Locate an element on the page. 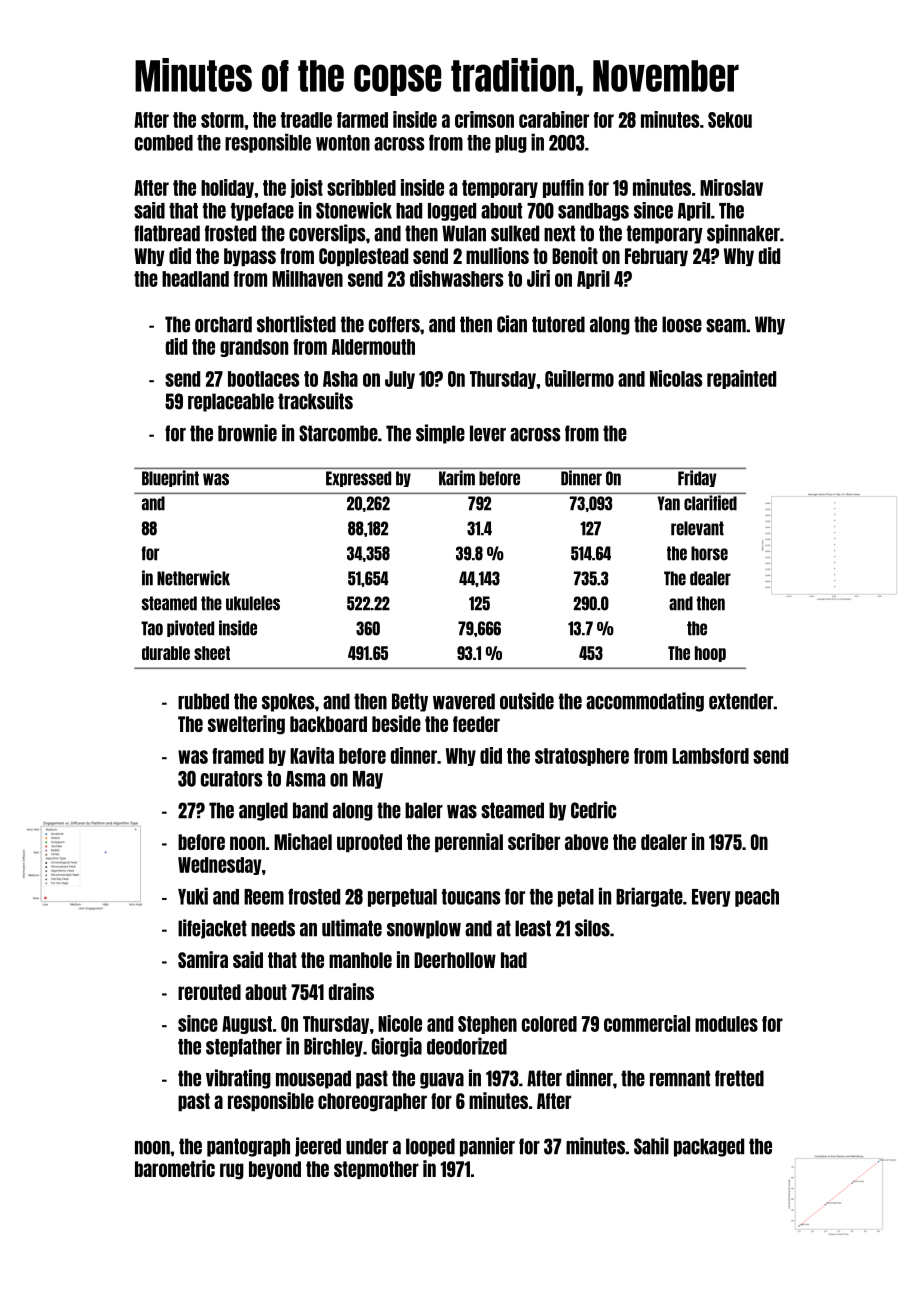 The height and width of the image is (1311, 924). pannier is located at coordinates (487, 1147).
